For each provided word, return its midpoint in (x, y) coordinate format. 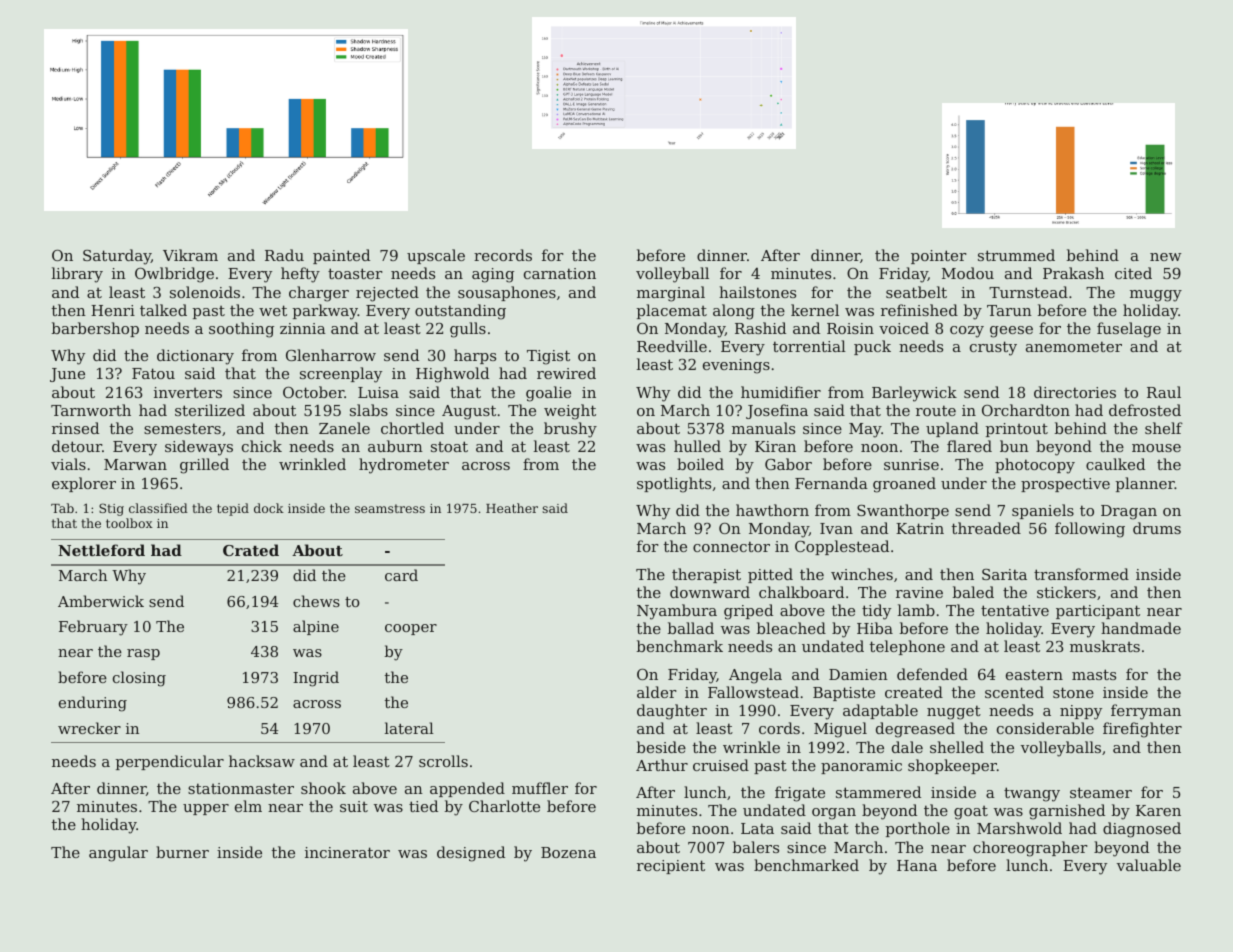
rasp (143, 654)
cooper (411, 629)
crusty (993, 348)
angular (118, 854)
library (77, 275)
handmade (1141, 628)
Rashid (760, 328)
